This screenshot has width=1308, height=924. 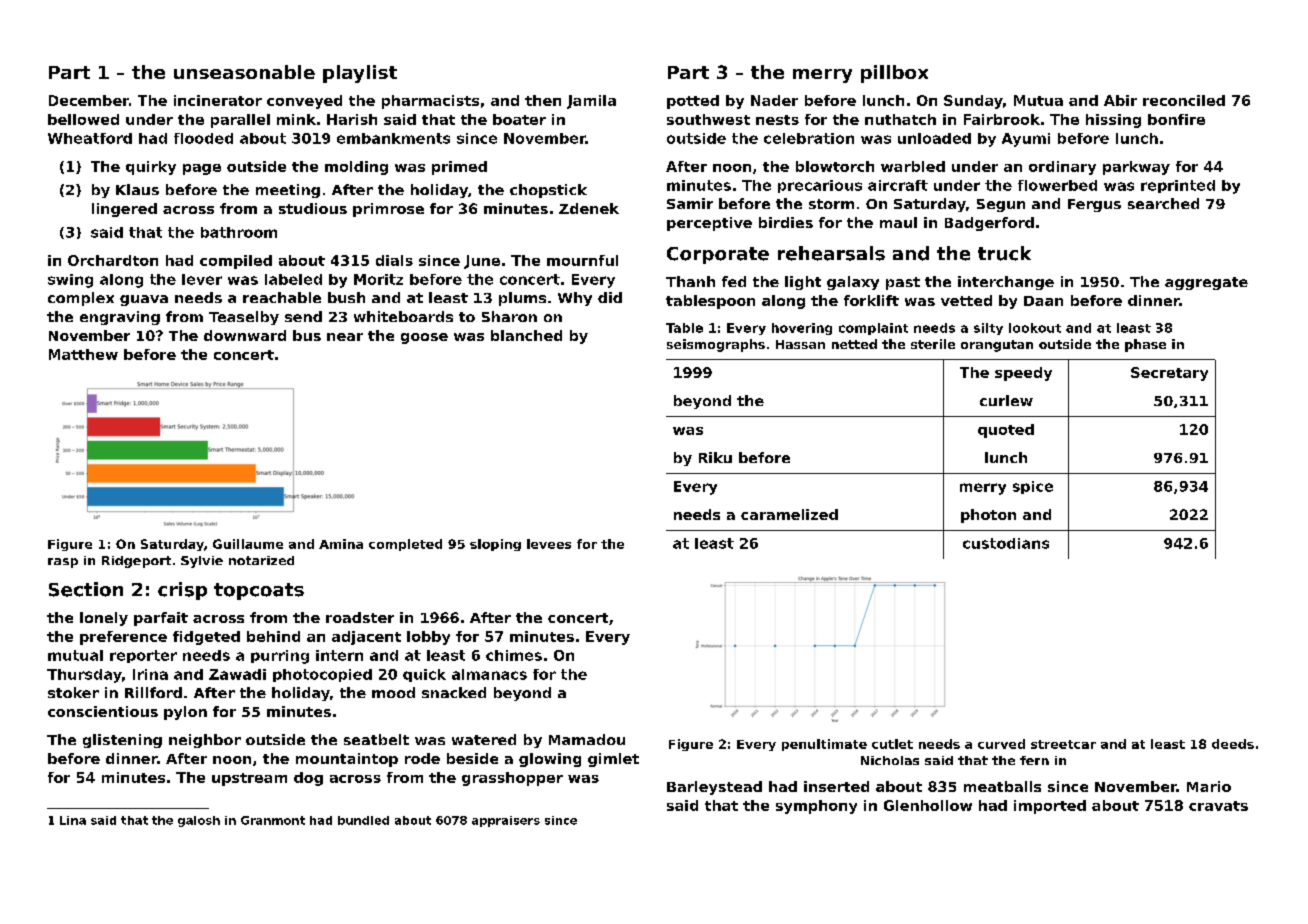 What do you see at coordinates (90, 138) in the screenshot?
I see `Wheatford` at bounding box center [90, 138].
